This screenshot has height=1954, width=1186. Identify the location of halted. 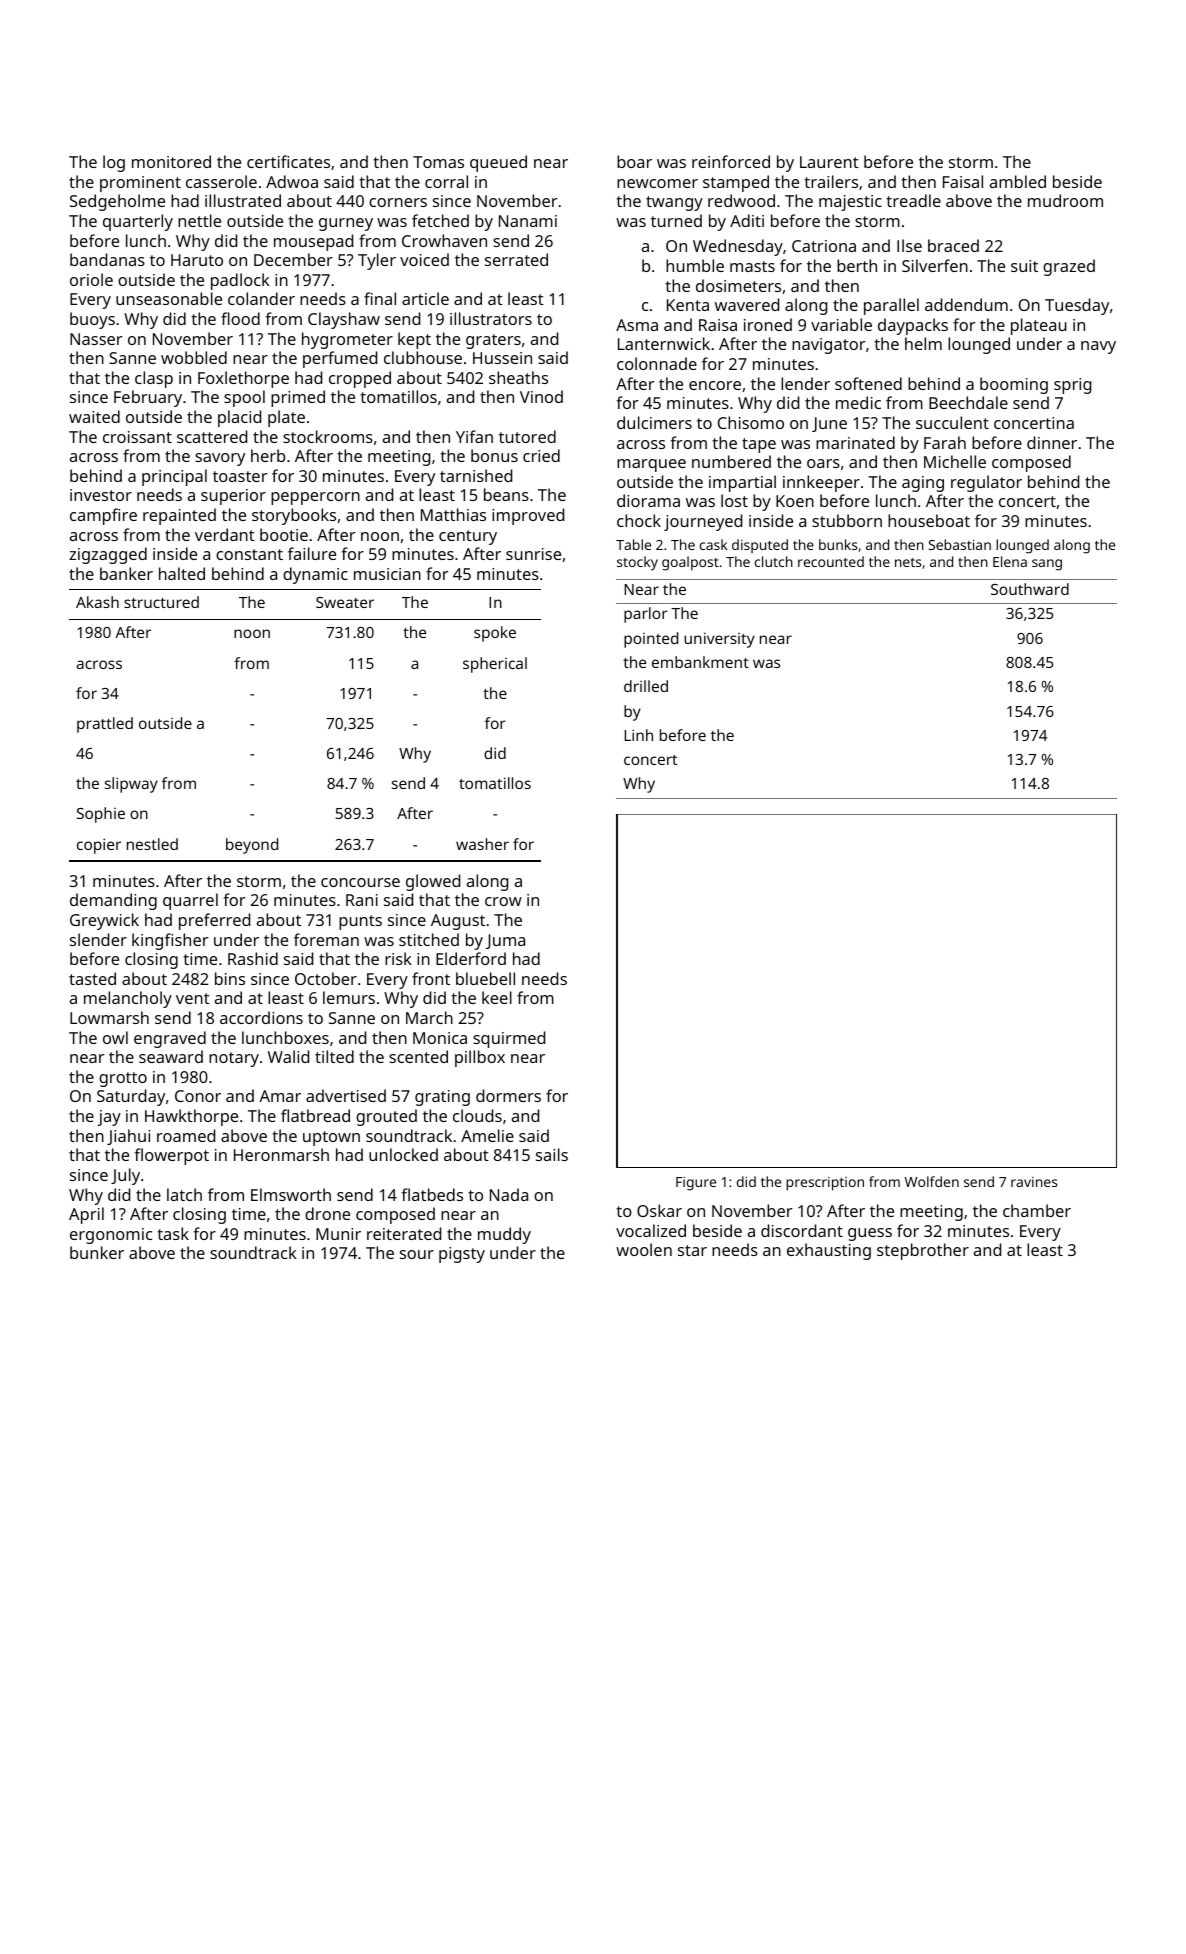
(182, 573).
